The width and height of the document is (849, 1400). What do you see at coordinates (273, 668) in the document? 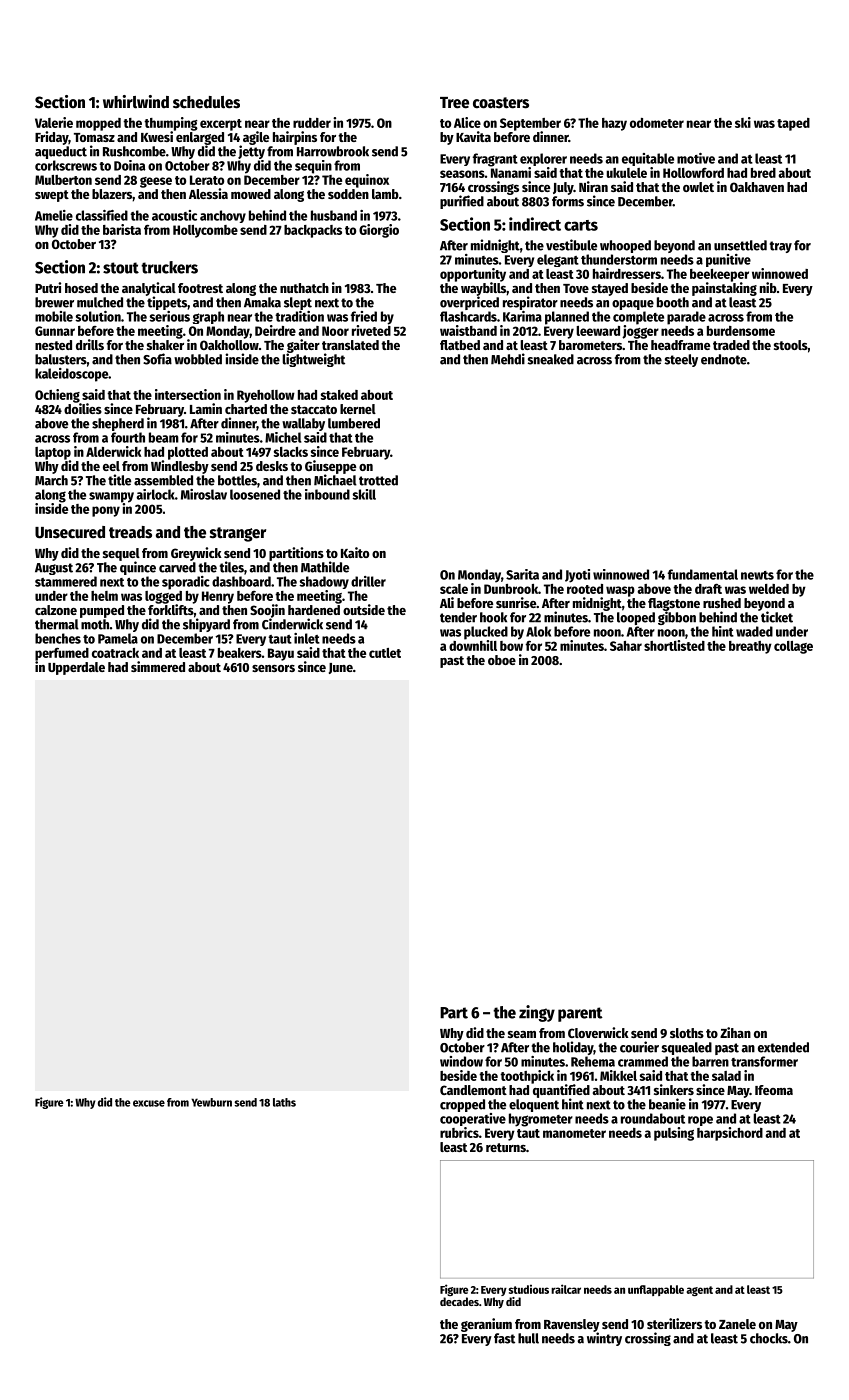
I see `sensors` at bounding box center [273, 668].
